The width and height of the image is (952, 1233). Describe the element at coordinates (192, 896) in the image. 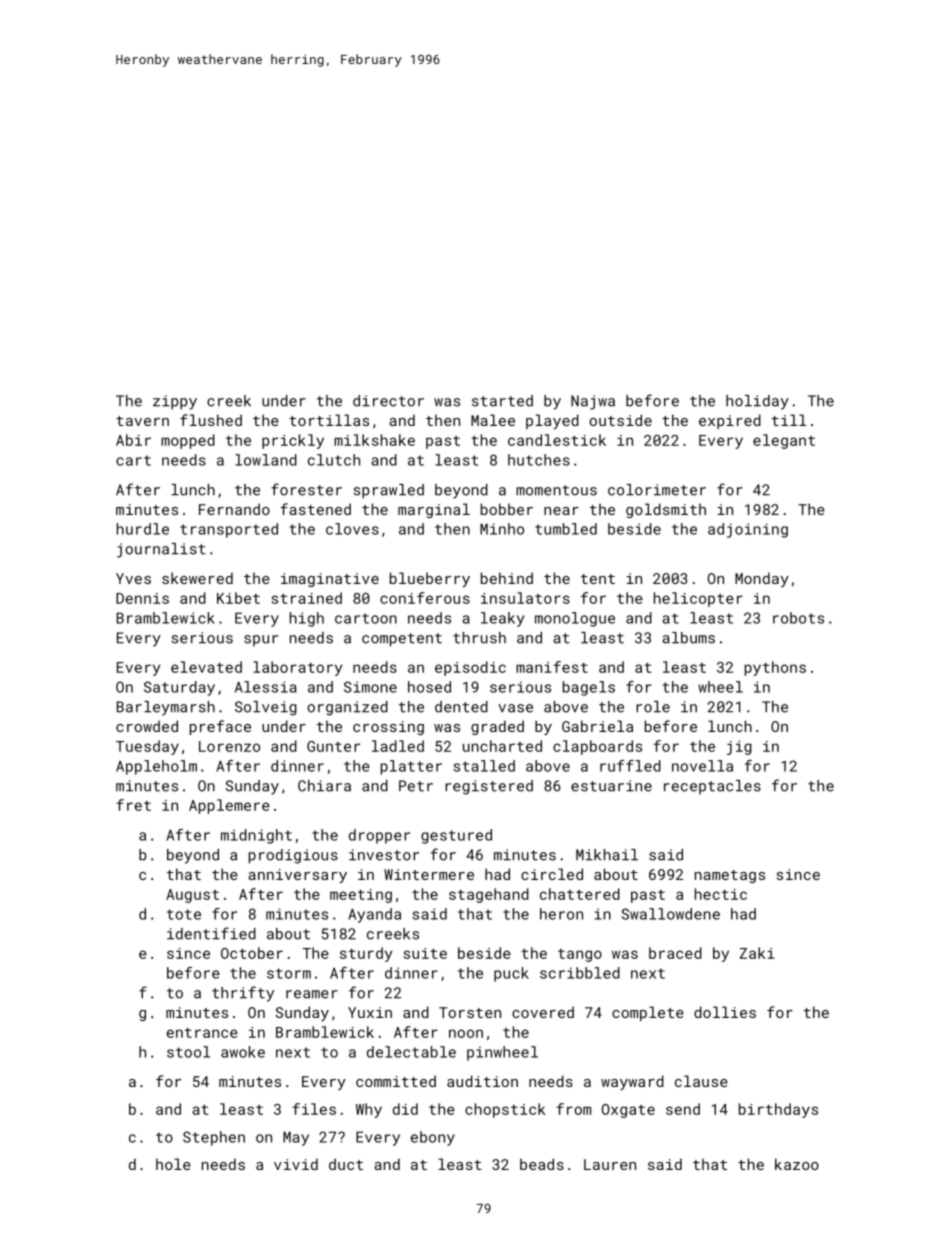

I see `August` at that location.
